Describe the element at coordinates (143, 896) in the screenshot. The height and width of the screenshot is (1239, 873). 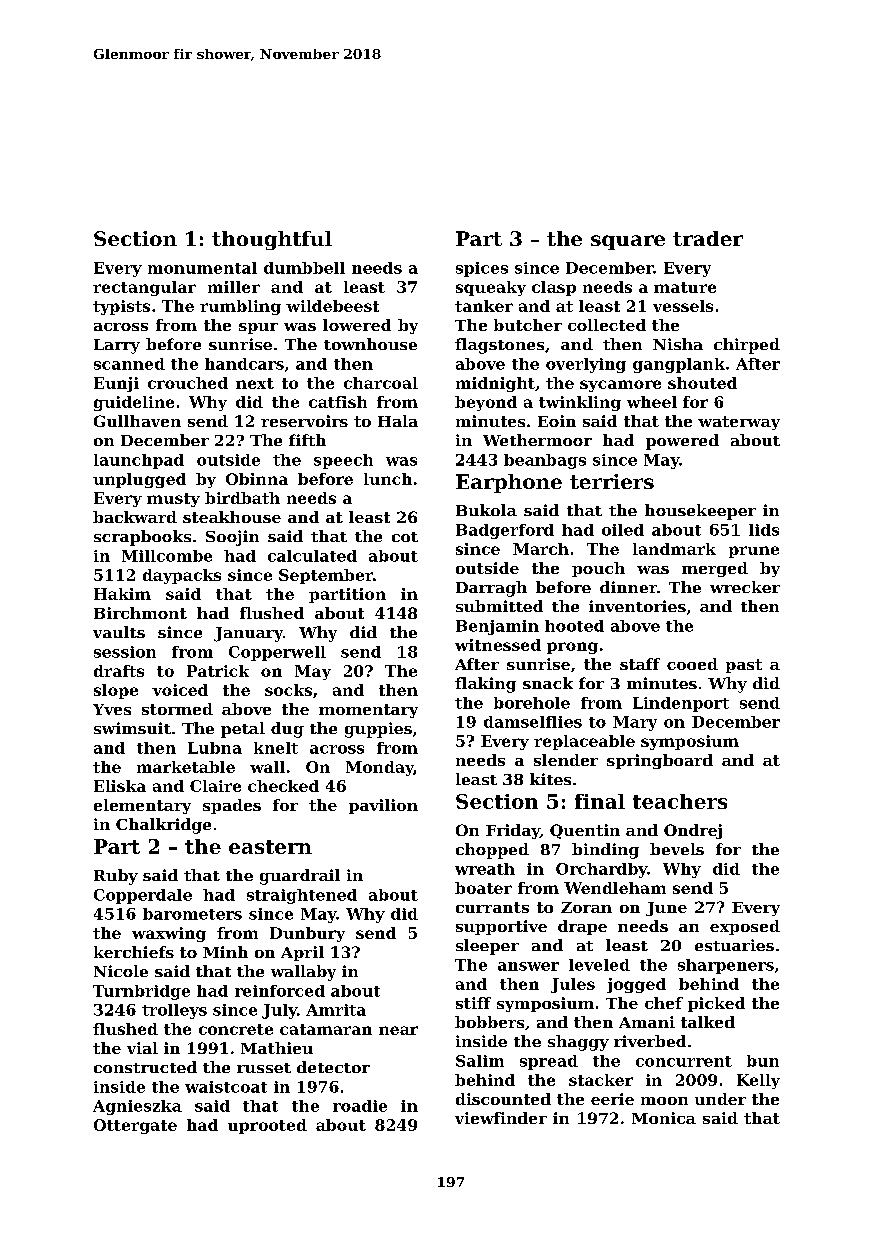
I see `Copperdale` at that location.
